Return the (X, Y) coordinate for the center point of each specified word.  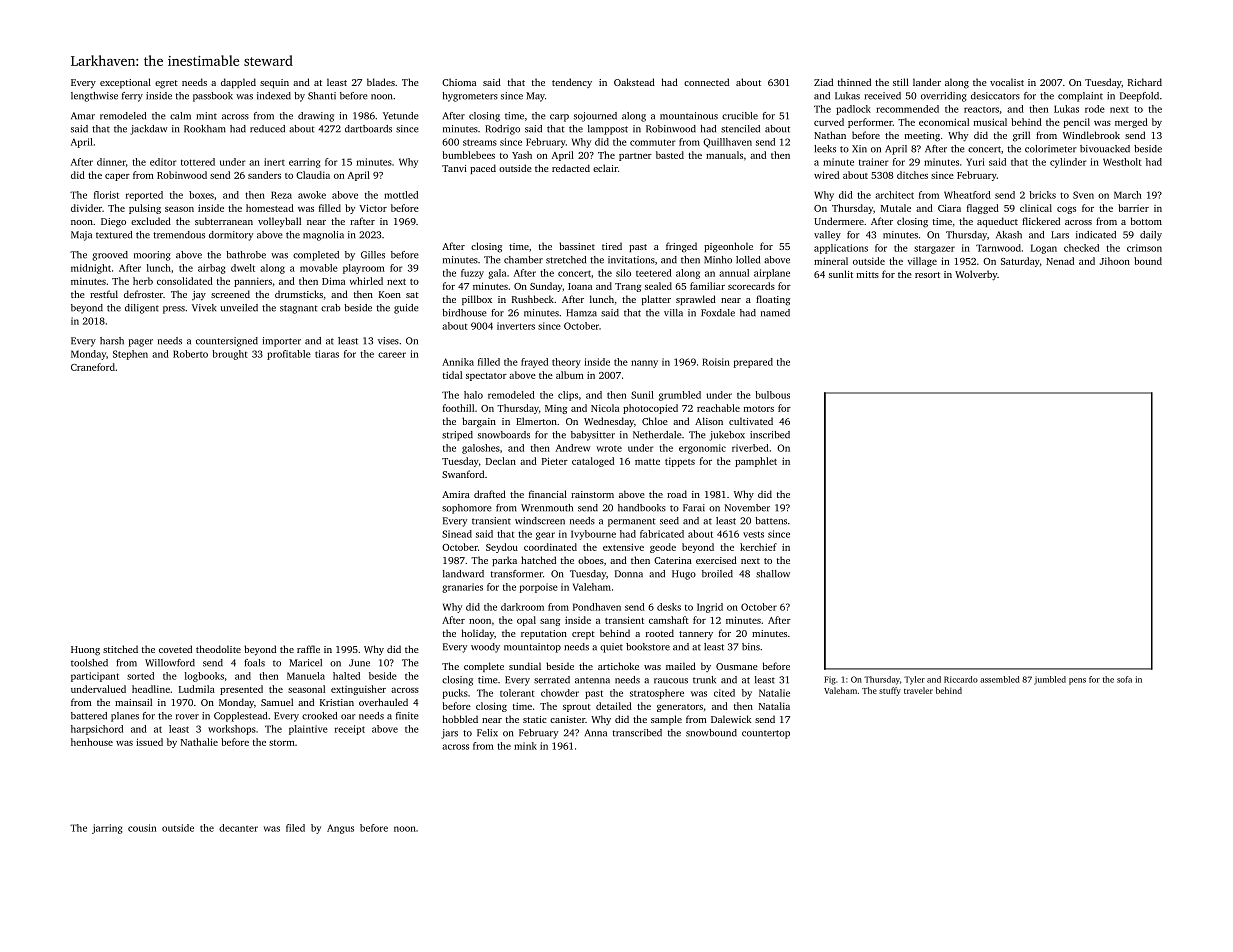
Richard (1145, 82)
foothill (458, 408)
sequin (274, 83)
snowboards (504, 435)
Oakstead (634, 82)
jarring (107, 829)
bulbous (772, 395)
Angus (340, 829)
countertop (766, 734)
